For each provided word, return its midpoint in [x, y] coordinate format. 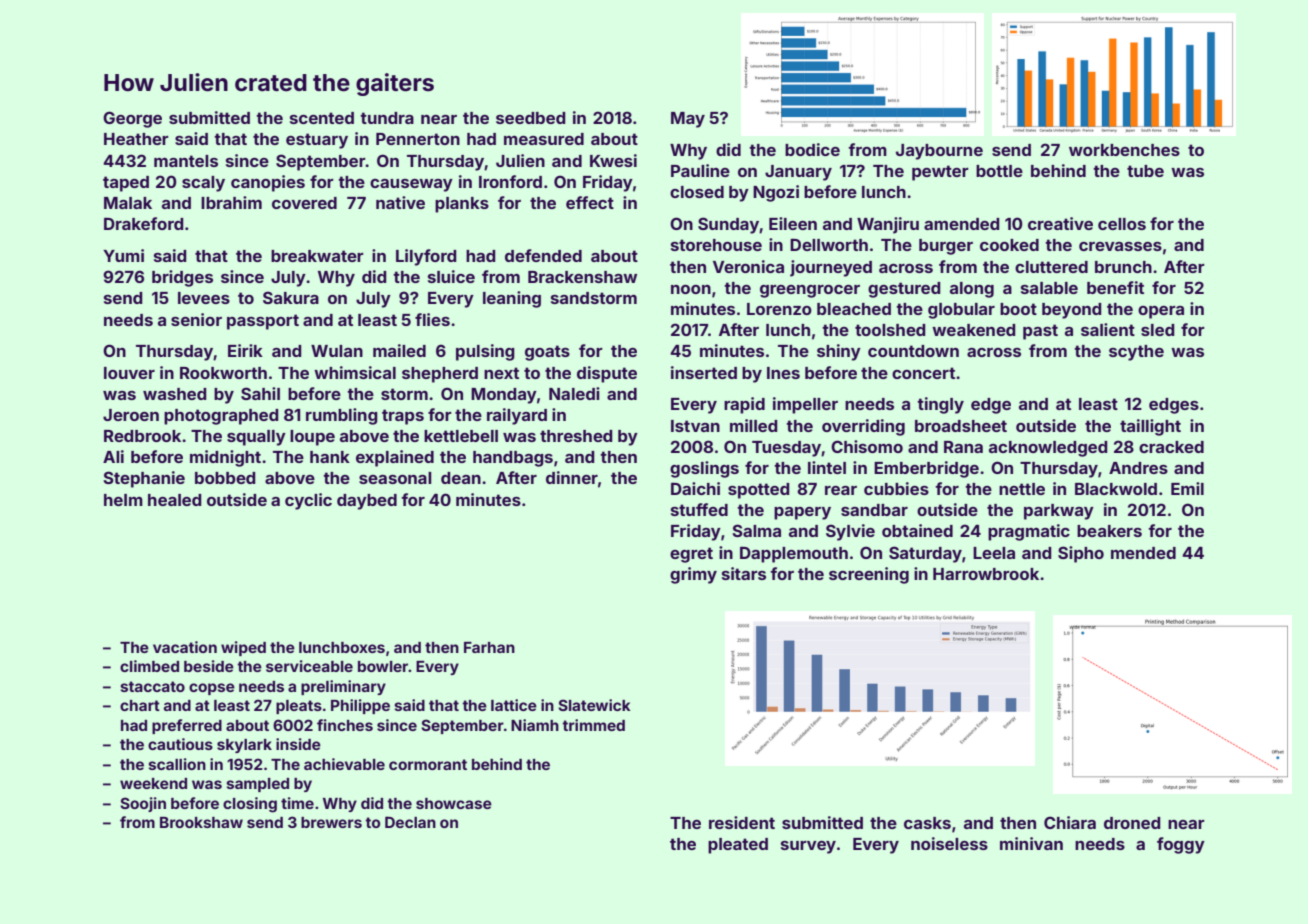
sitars [744, 573]
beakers [1109, 531]
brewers [331, 822]
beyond [1072, 311]
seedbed [531, 118]
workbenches [1124, 150]
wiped [243, 648]
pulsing [485, 352]
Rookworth [223, 373]
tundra [387, 118]
